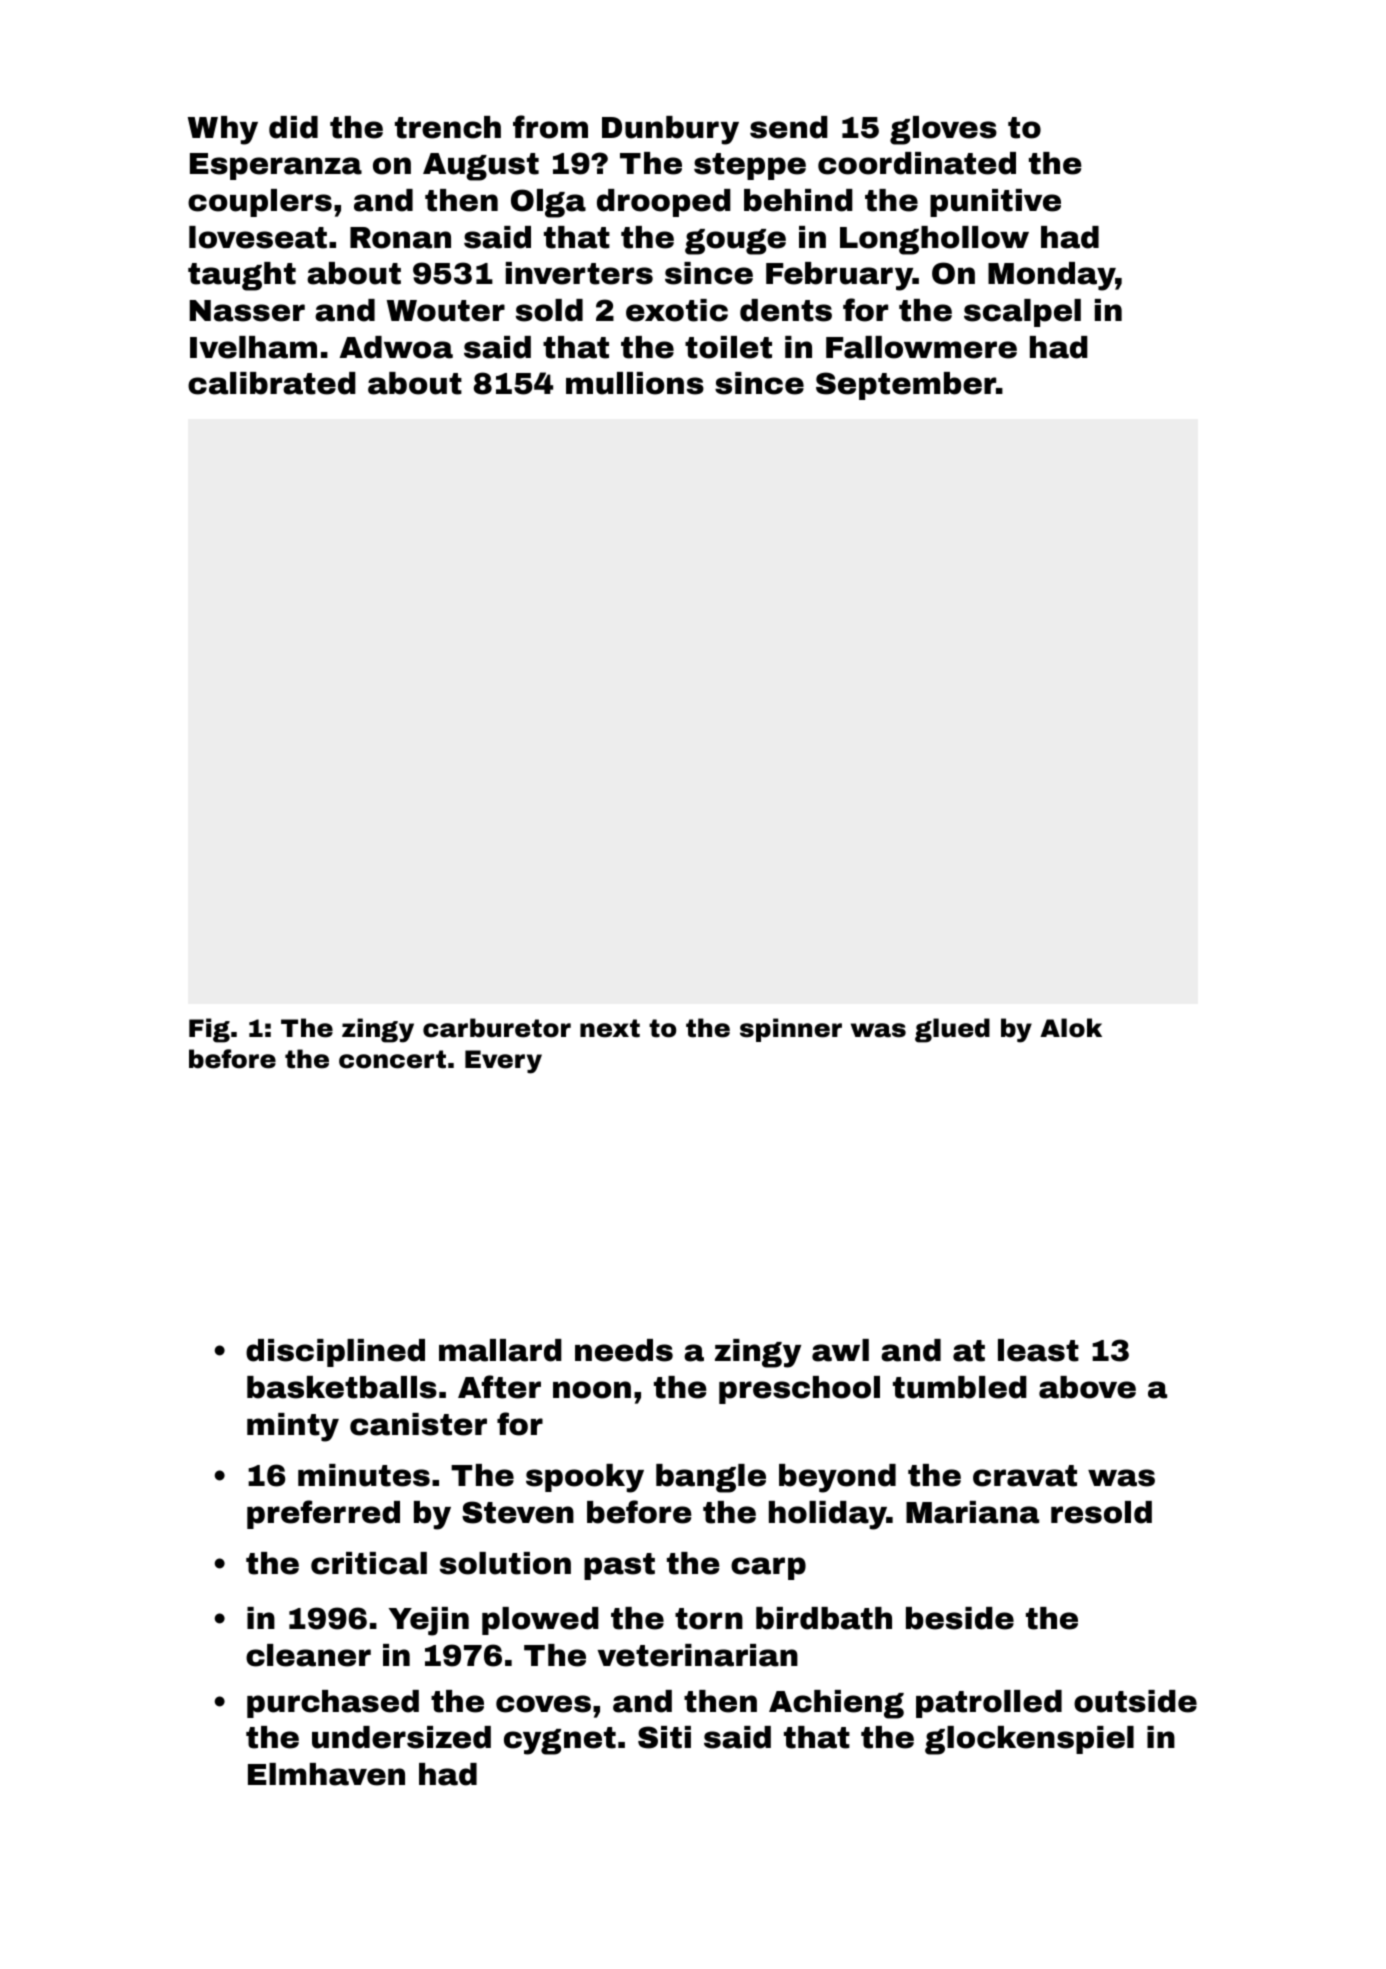 This document has height=1969, width=1386. Describe the element at coordinates (943, 130) in the document. I see `gloves` at that location.
